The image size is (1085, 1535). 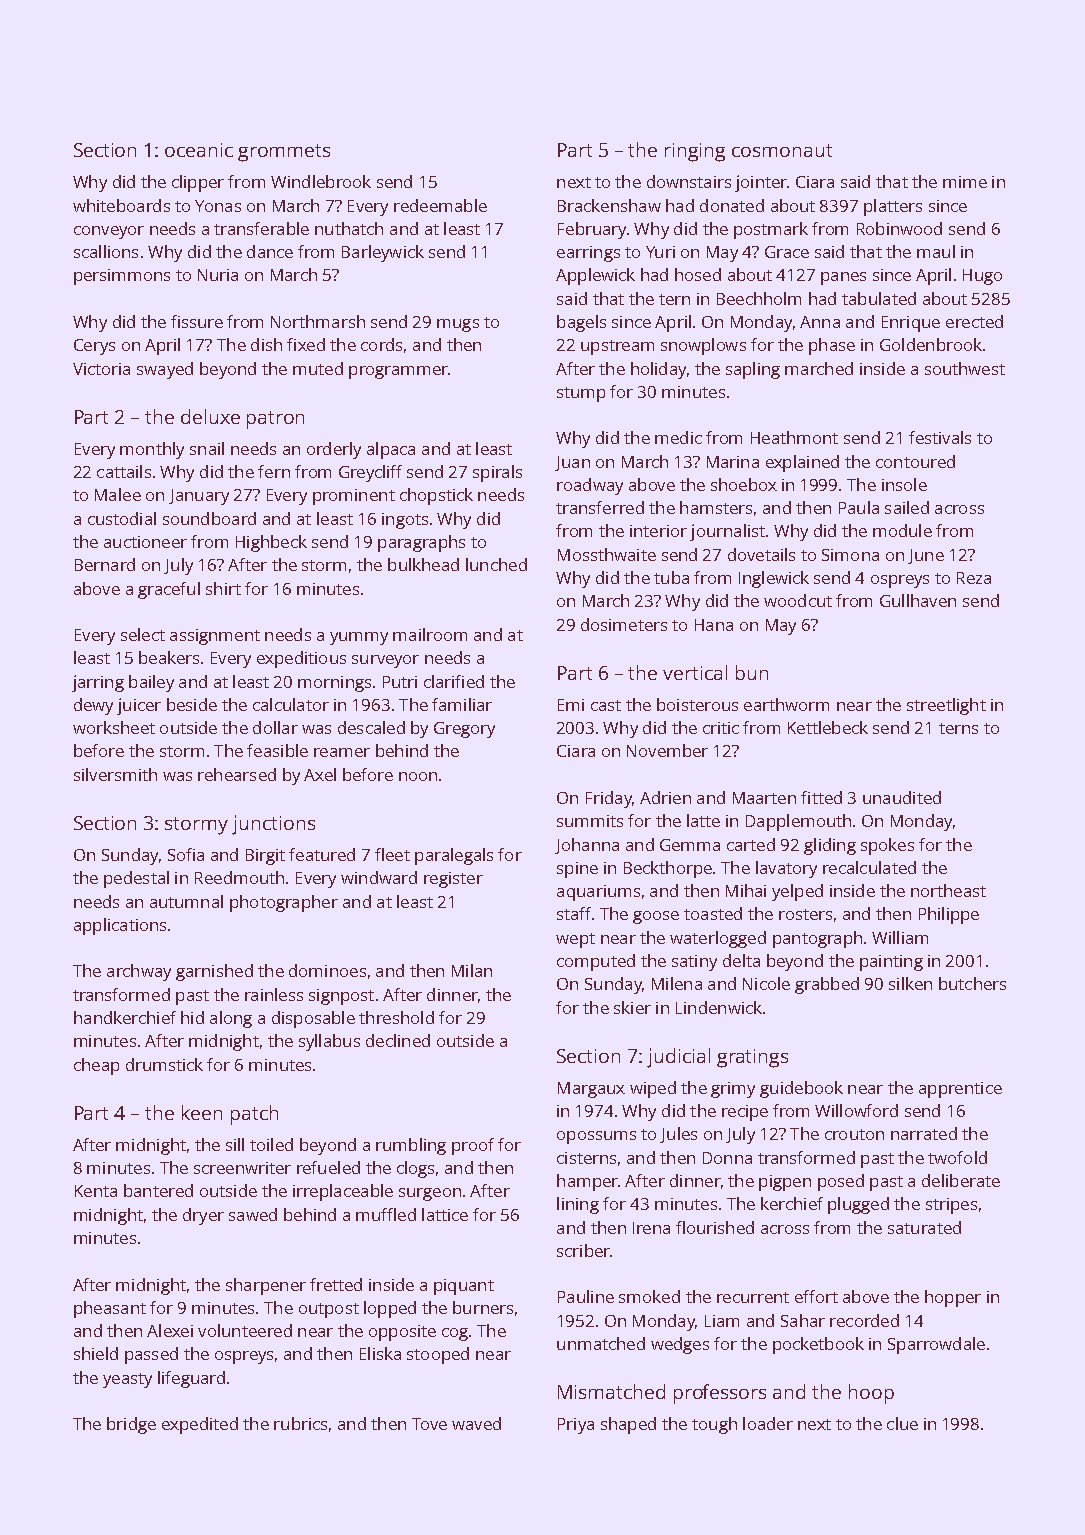 I want to click on grimy, so click(x=733, y=1090).
